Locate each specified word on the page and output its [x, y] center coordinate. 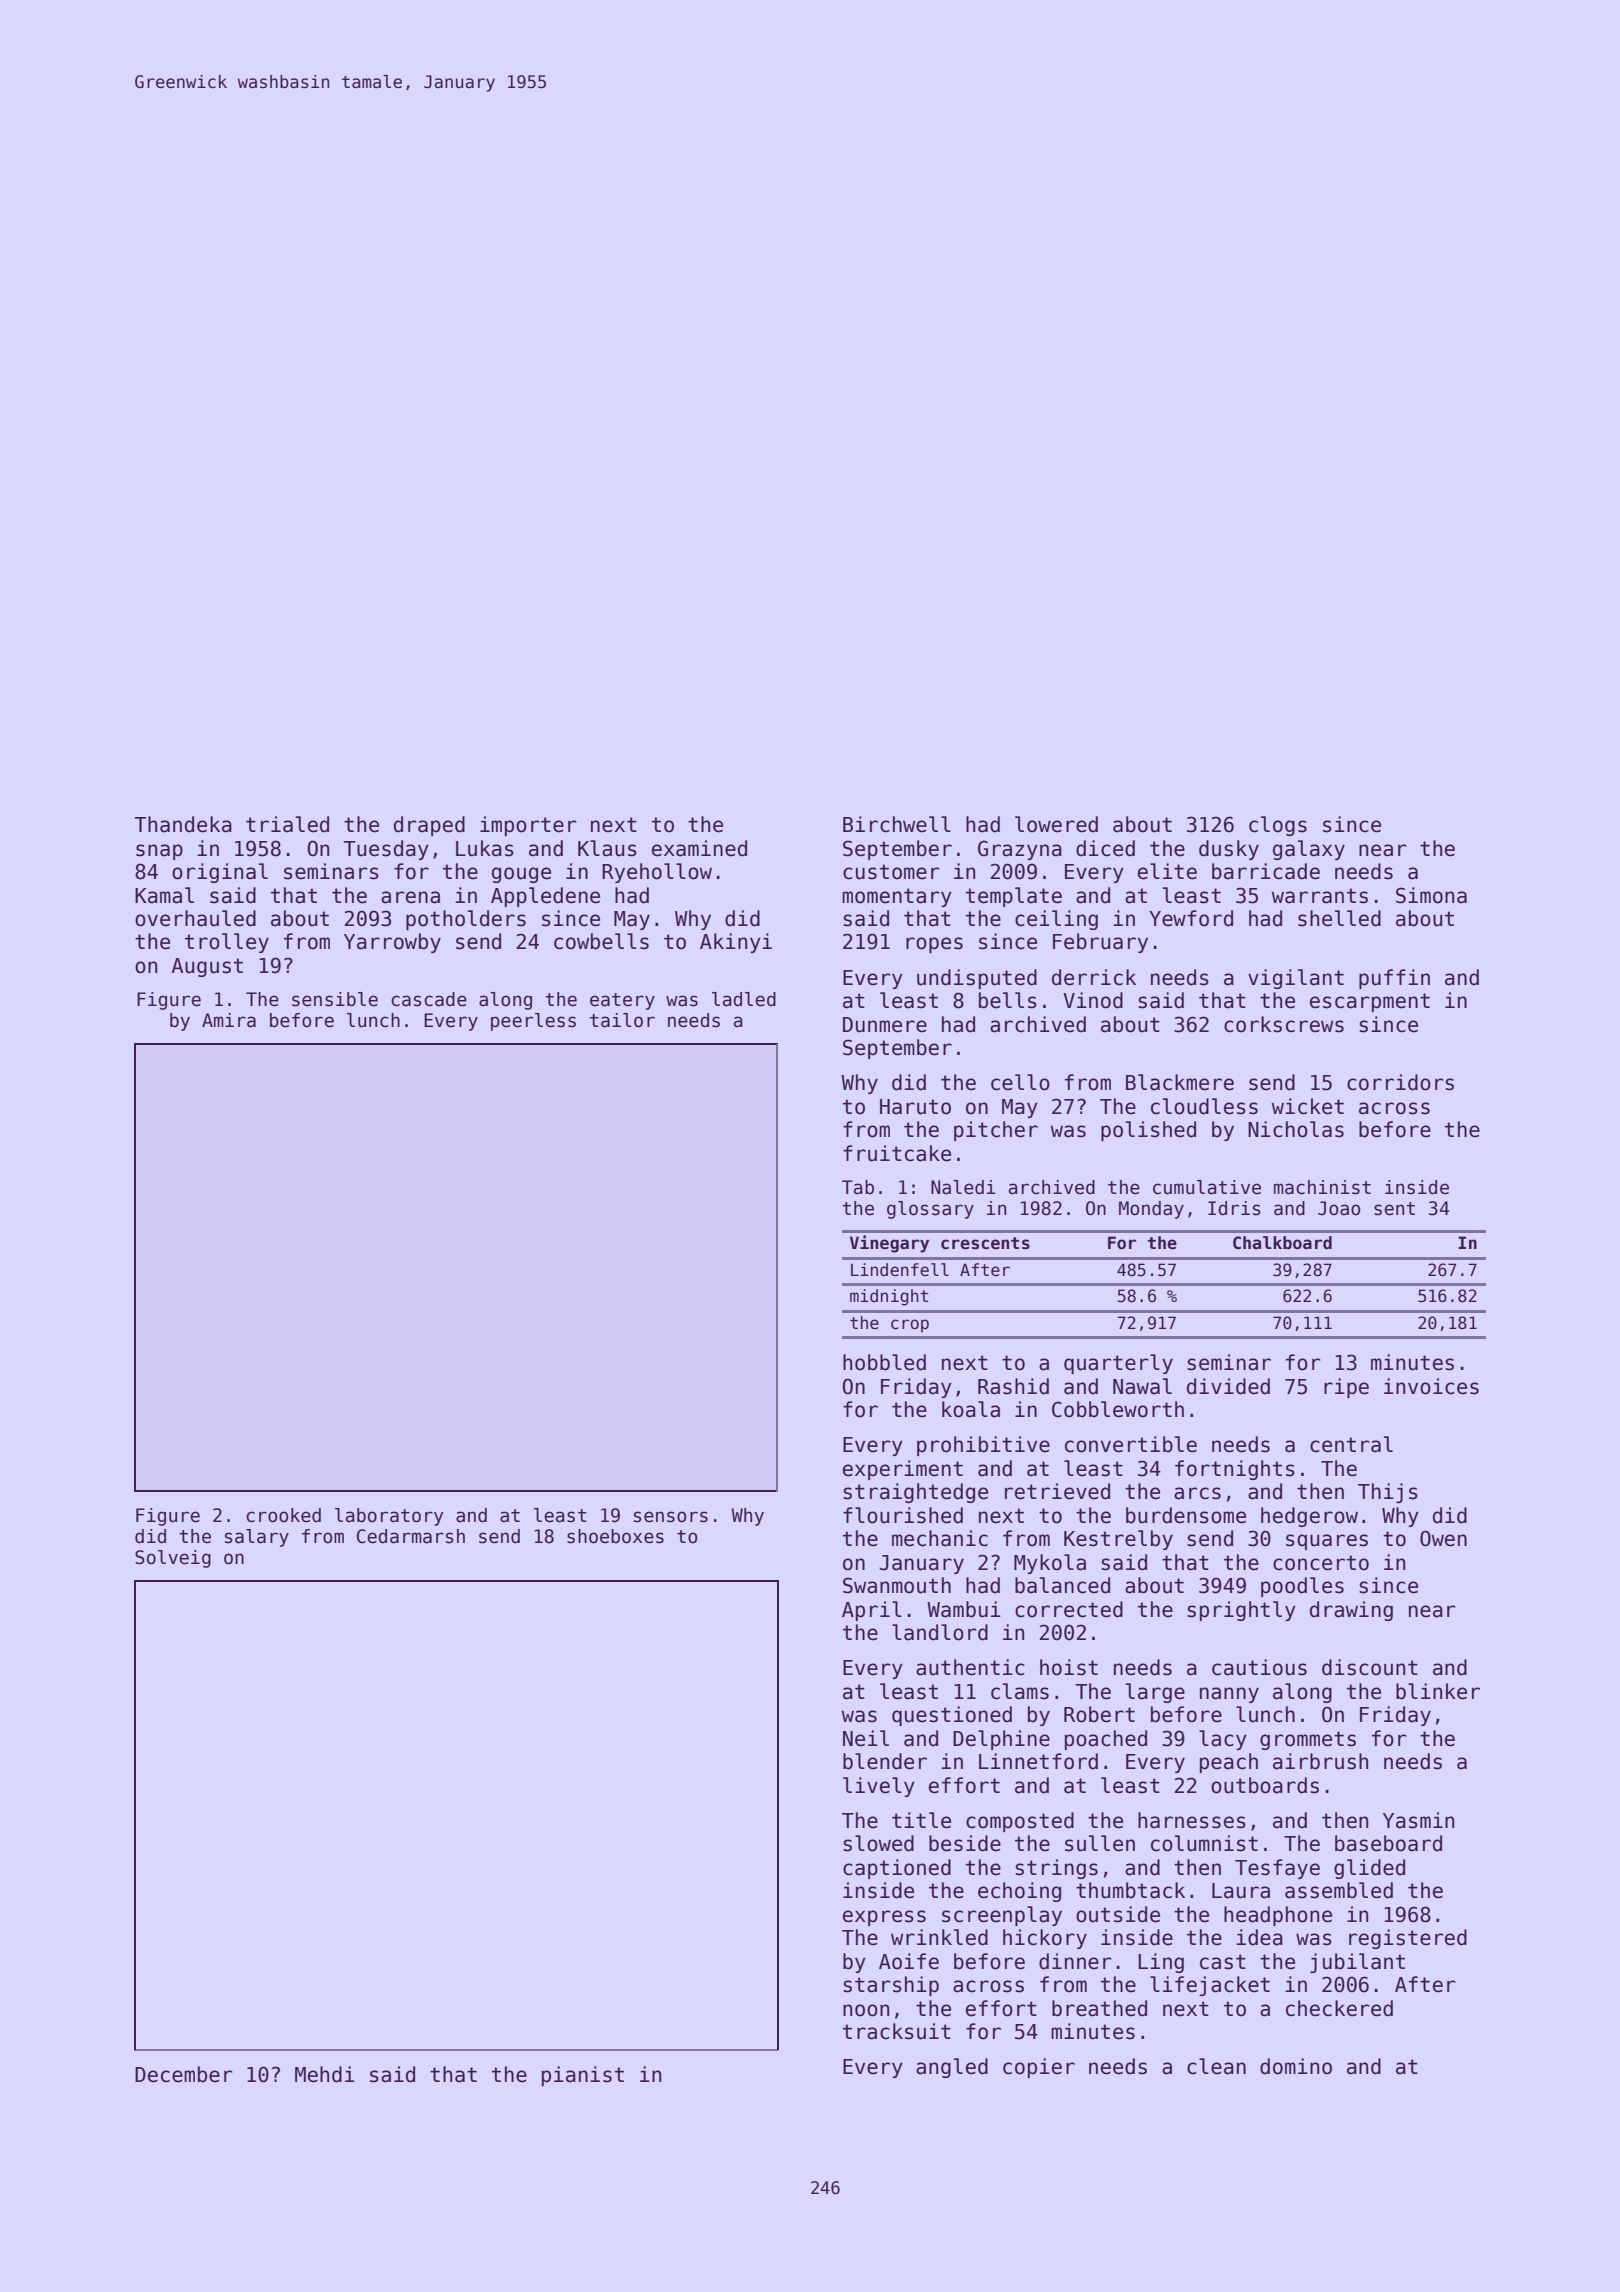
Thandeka [183, 824]
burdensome [1186, 1515]
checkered [1339, 2008]
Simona [1431, 895]
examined [699, 848]
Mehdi [325, 2074]
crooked [283, 1515]
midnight [889, 1297]
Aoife [909, 1961]
